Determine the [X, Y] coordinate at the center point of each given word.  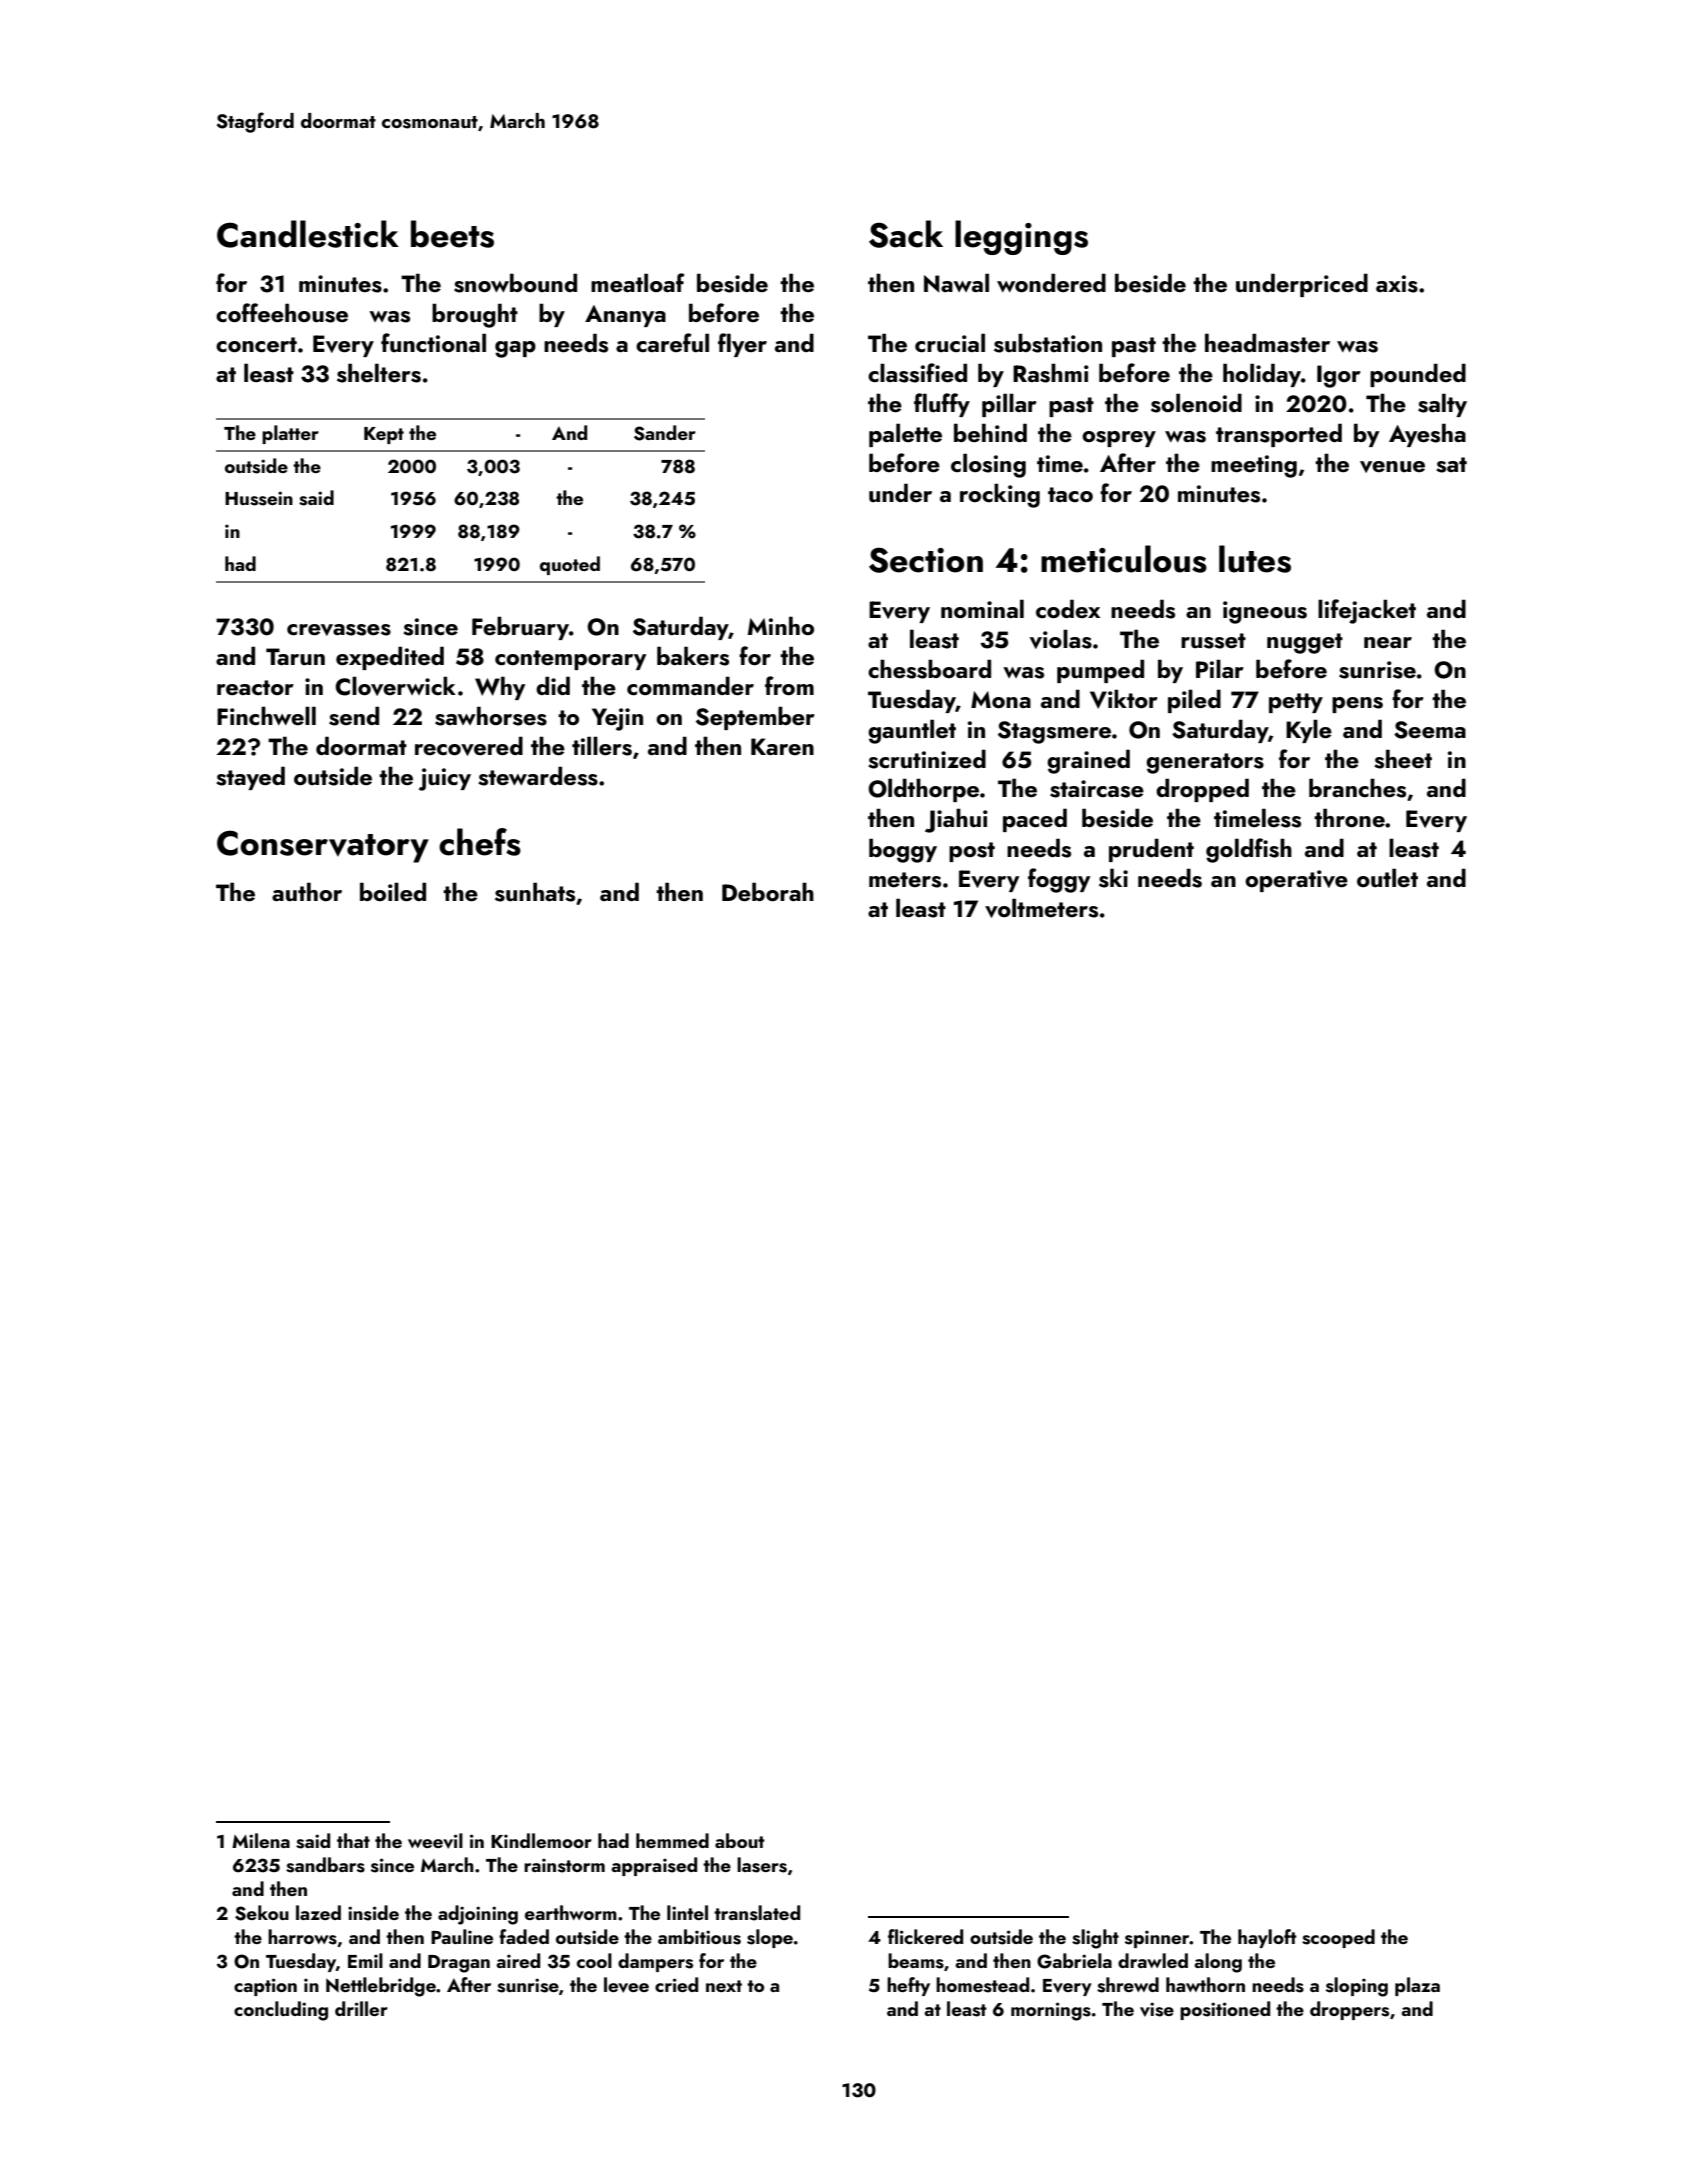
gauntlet [912, 731]
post [972, 852]
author [307, 891]
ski [1113, 878]
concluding [281, 2011]
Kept [384, 435]
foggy [1059, 880]
